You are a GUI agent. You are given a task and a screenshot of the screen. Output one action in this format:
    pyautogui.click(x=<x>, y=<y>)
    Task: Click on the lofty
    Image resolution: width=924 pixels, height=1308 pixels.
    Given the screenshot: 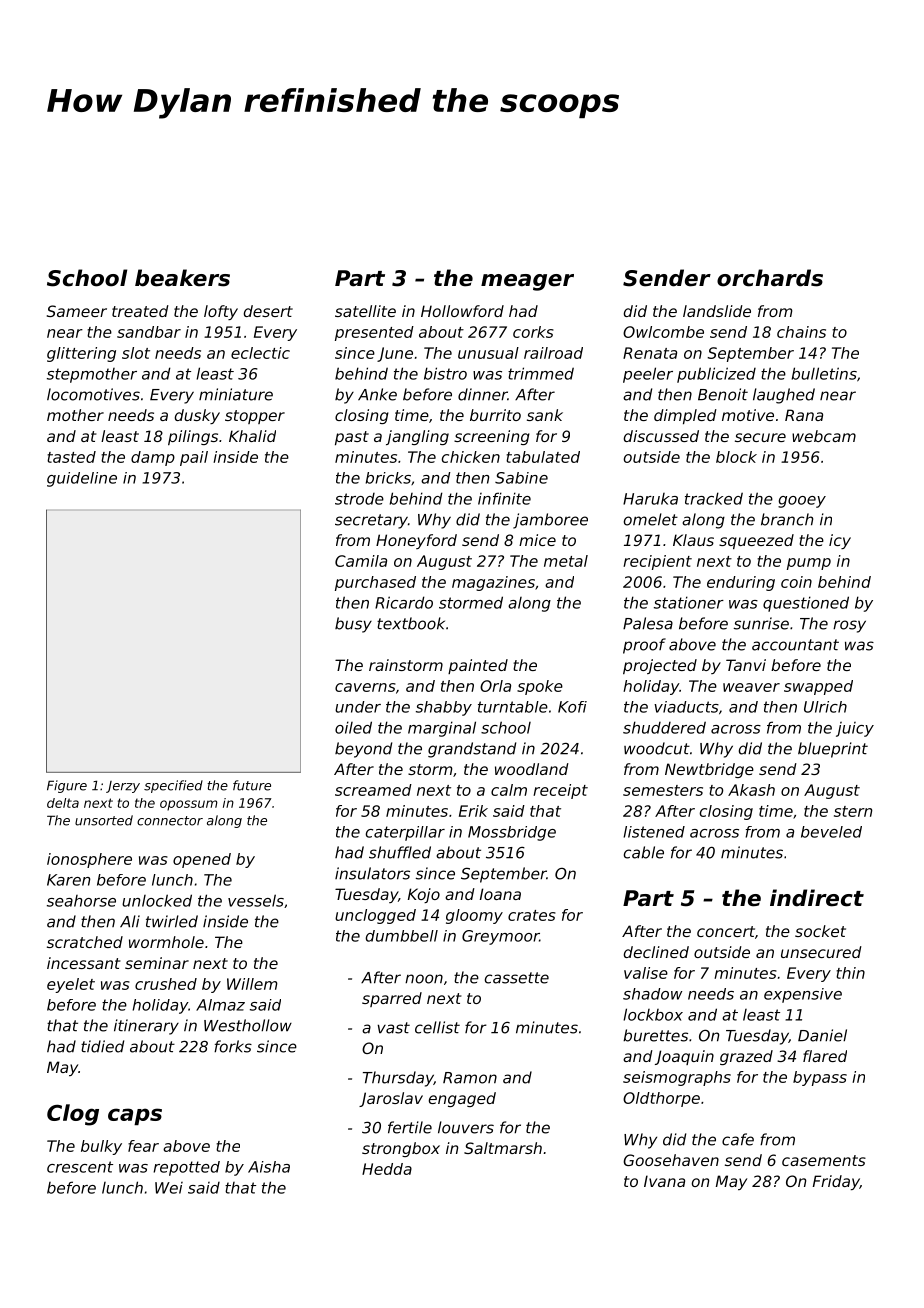 What is the action you would take?
    pyautogui.click(x=221, y=312)
